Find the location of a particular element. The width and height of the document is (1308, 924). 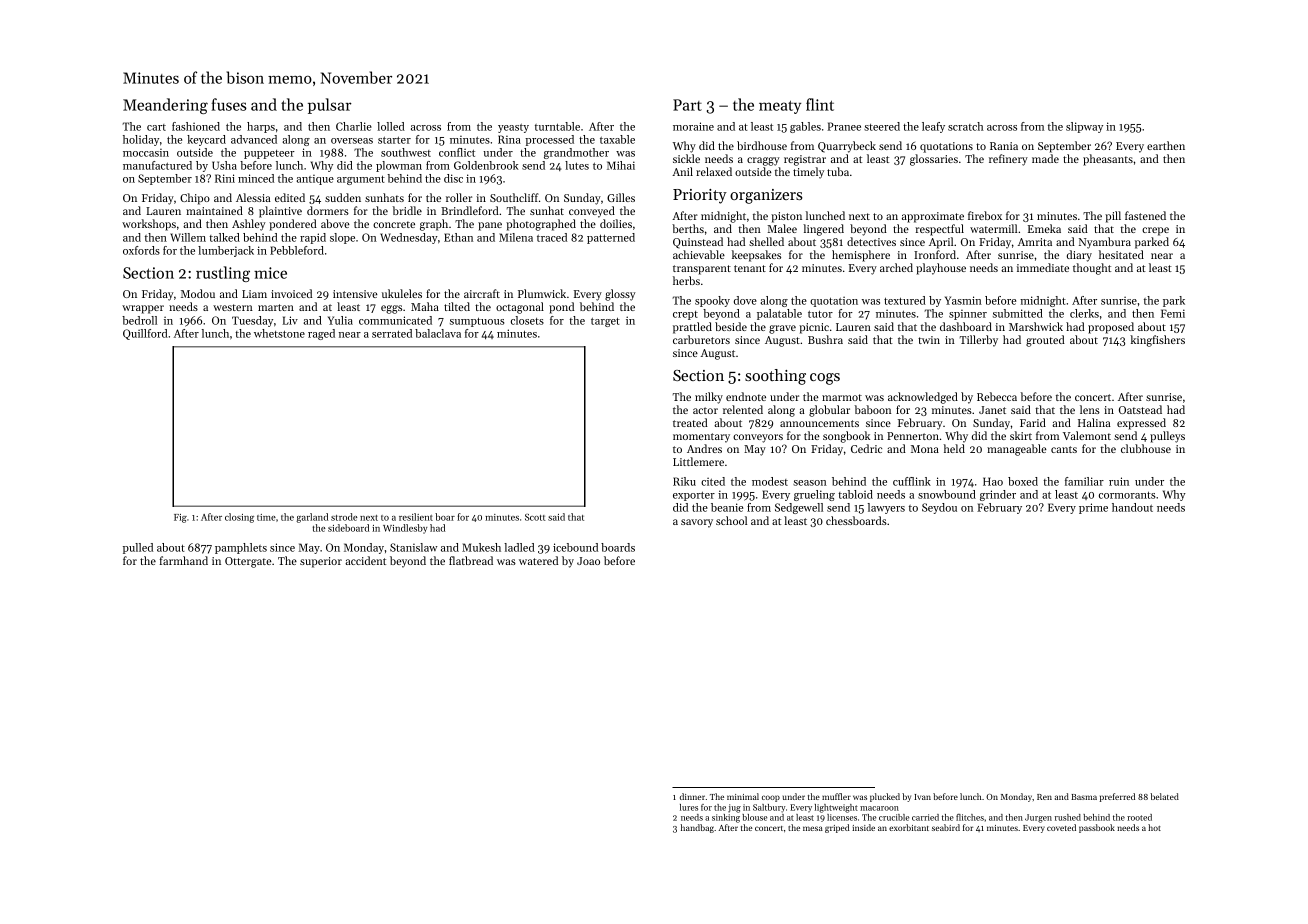

Part is located at coordinates (687, 105).
